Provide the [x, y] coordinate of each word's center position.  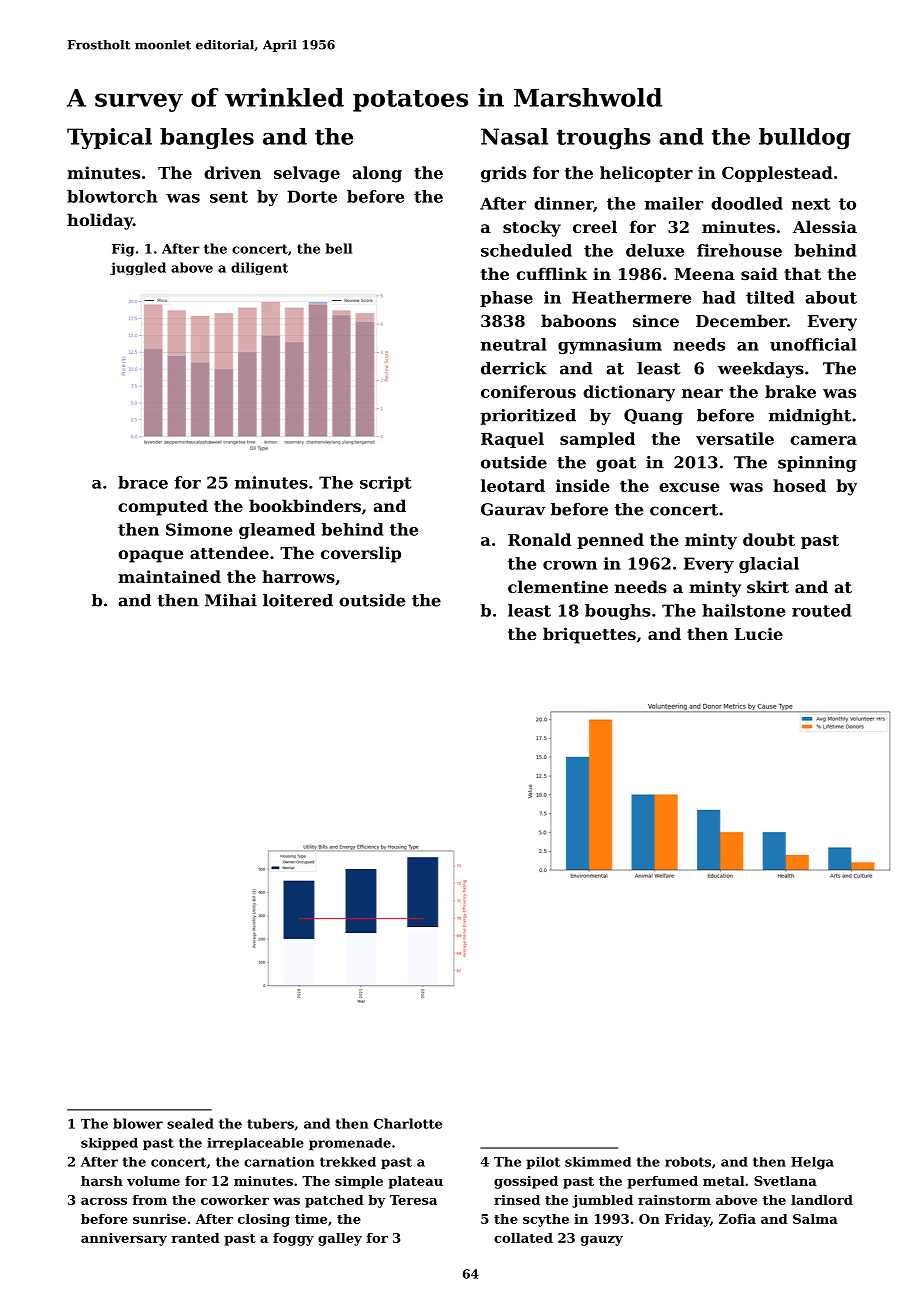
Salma [815, 1219]
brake [790, 391]
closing [264, 1220]
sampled [597, 440]
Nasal [514, 136]
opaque [151, 556]
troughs [604, 139]
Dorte [312, 196]
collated [523, 1238]
